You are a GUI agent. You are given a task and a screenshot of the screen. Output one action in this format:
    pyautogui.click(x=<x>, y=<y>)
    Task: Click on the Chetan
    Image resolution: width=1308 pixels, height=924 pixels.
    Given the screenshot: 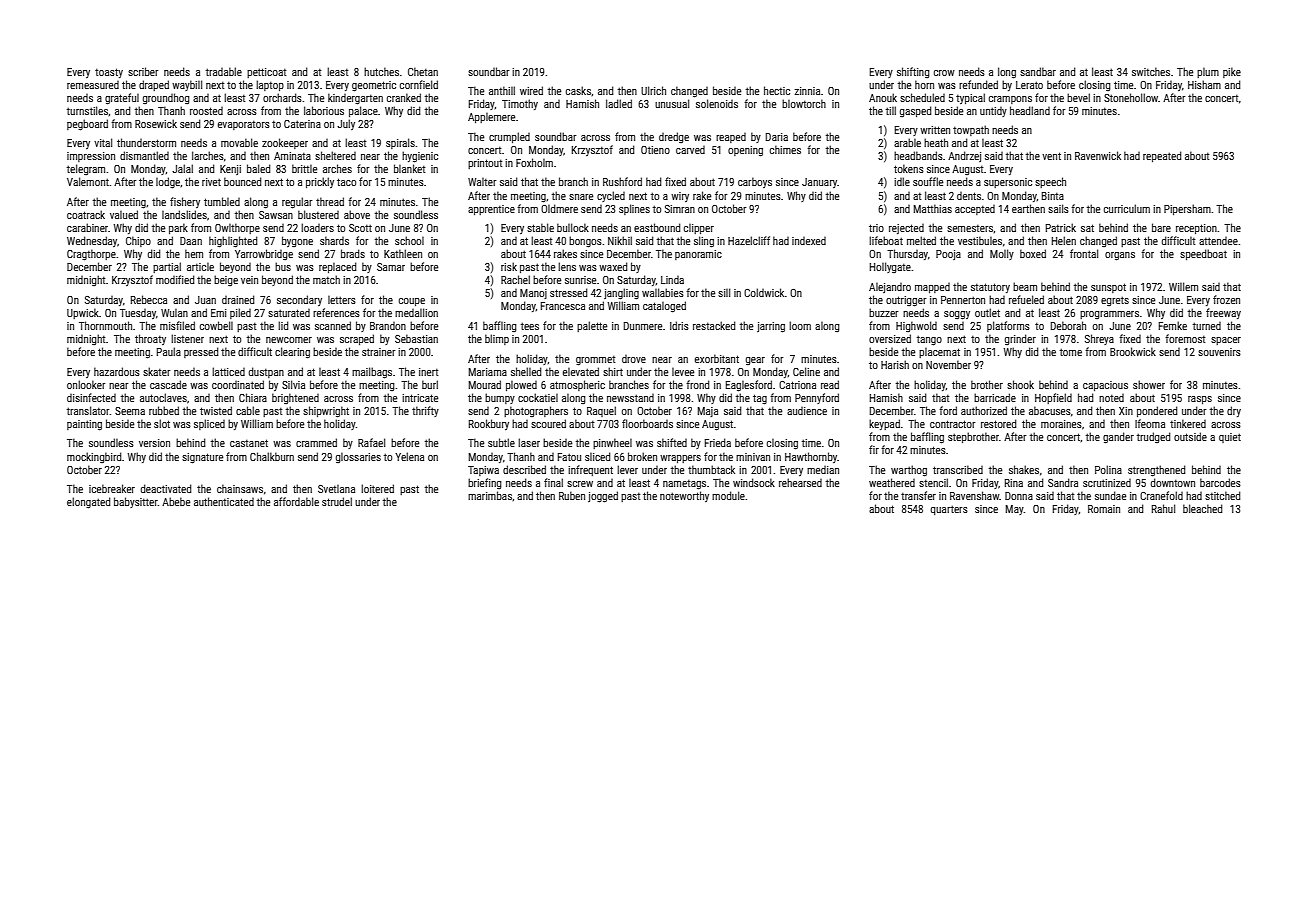 What is the action you would take?
    pyautogui.click(x=423, y=71)
